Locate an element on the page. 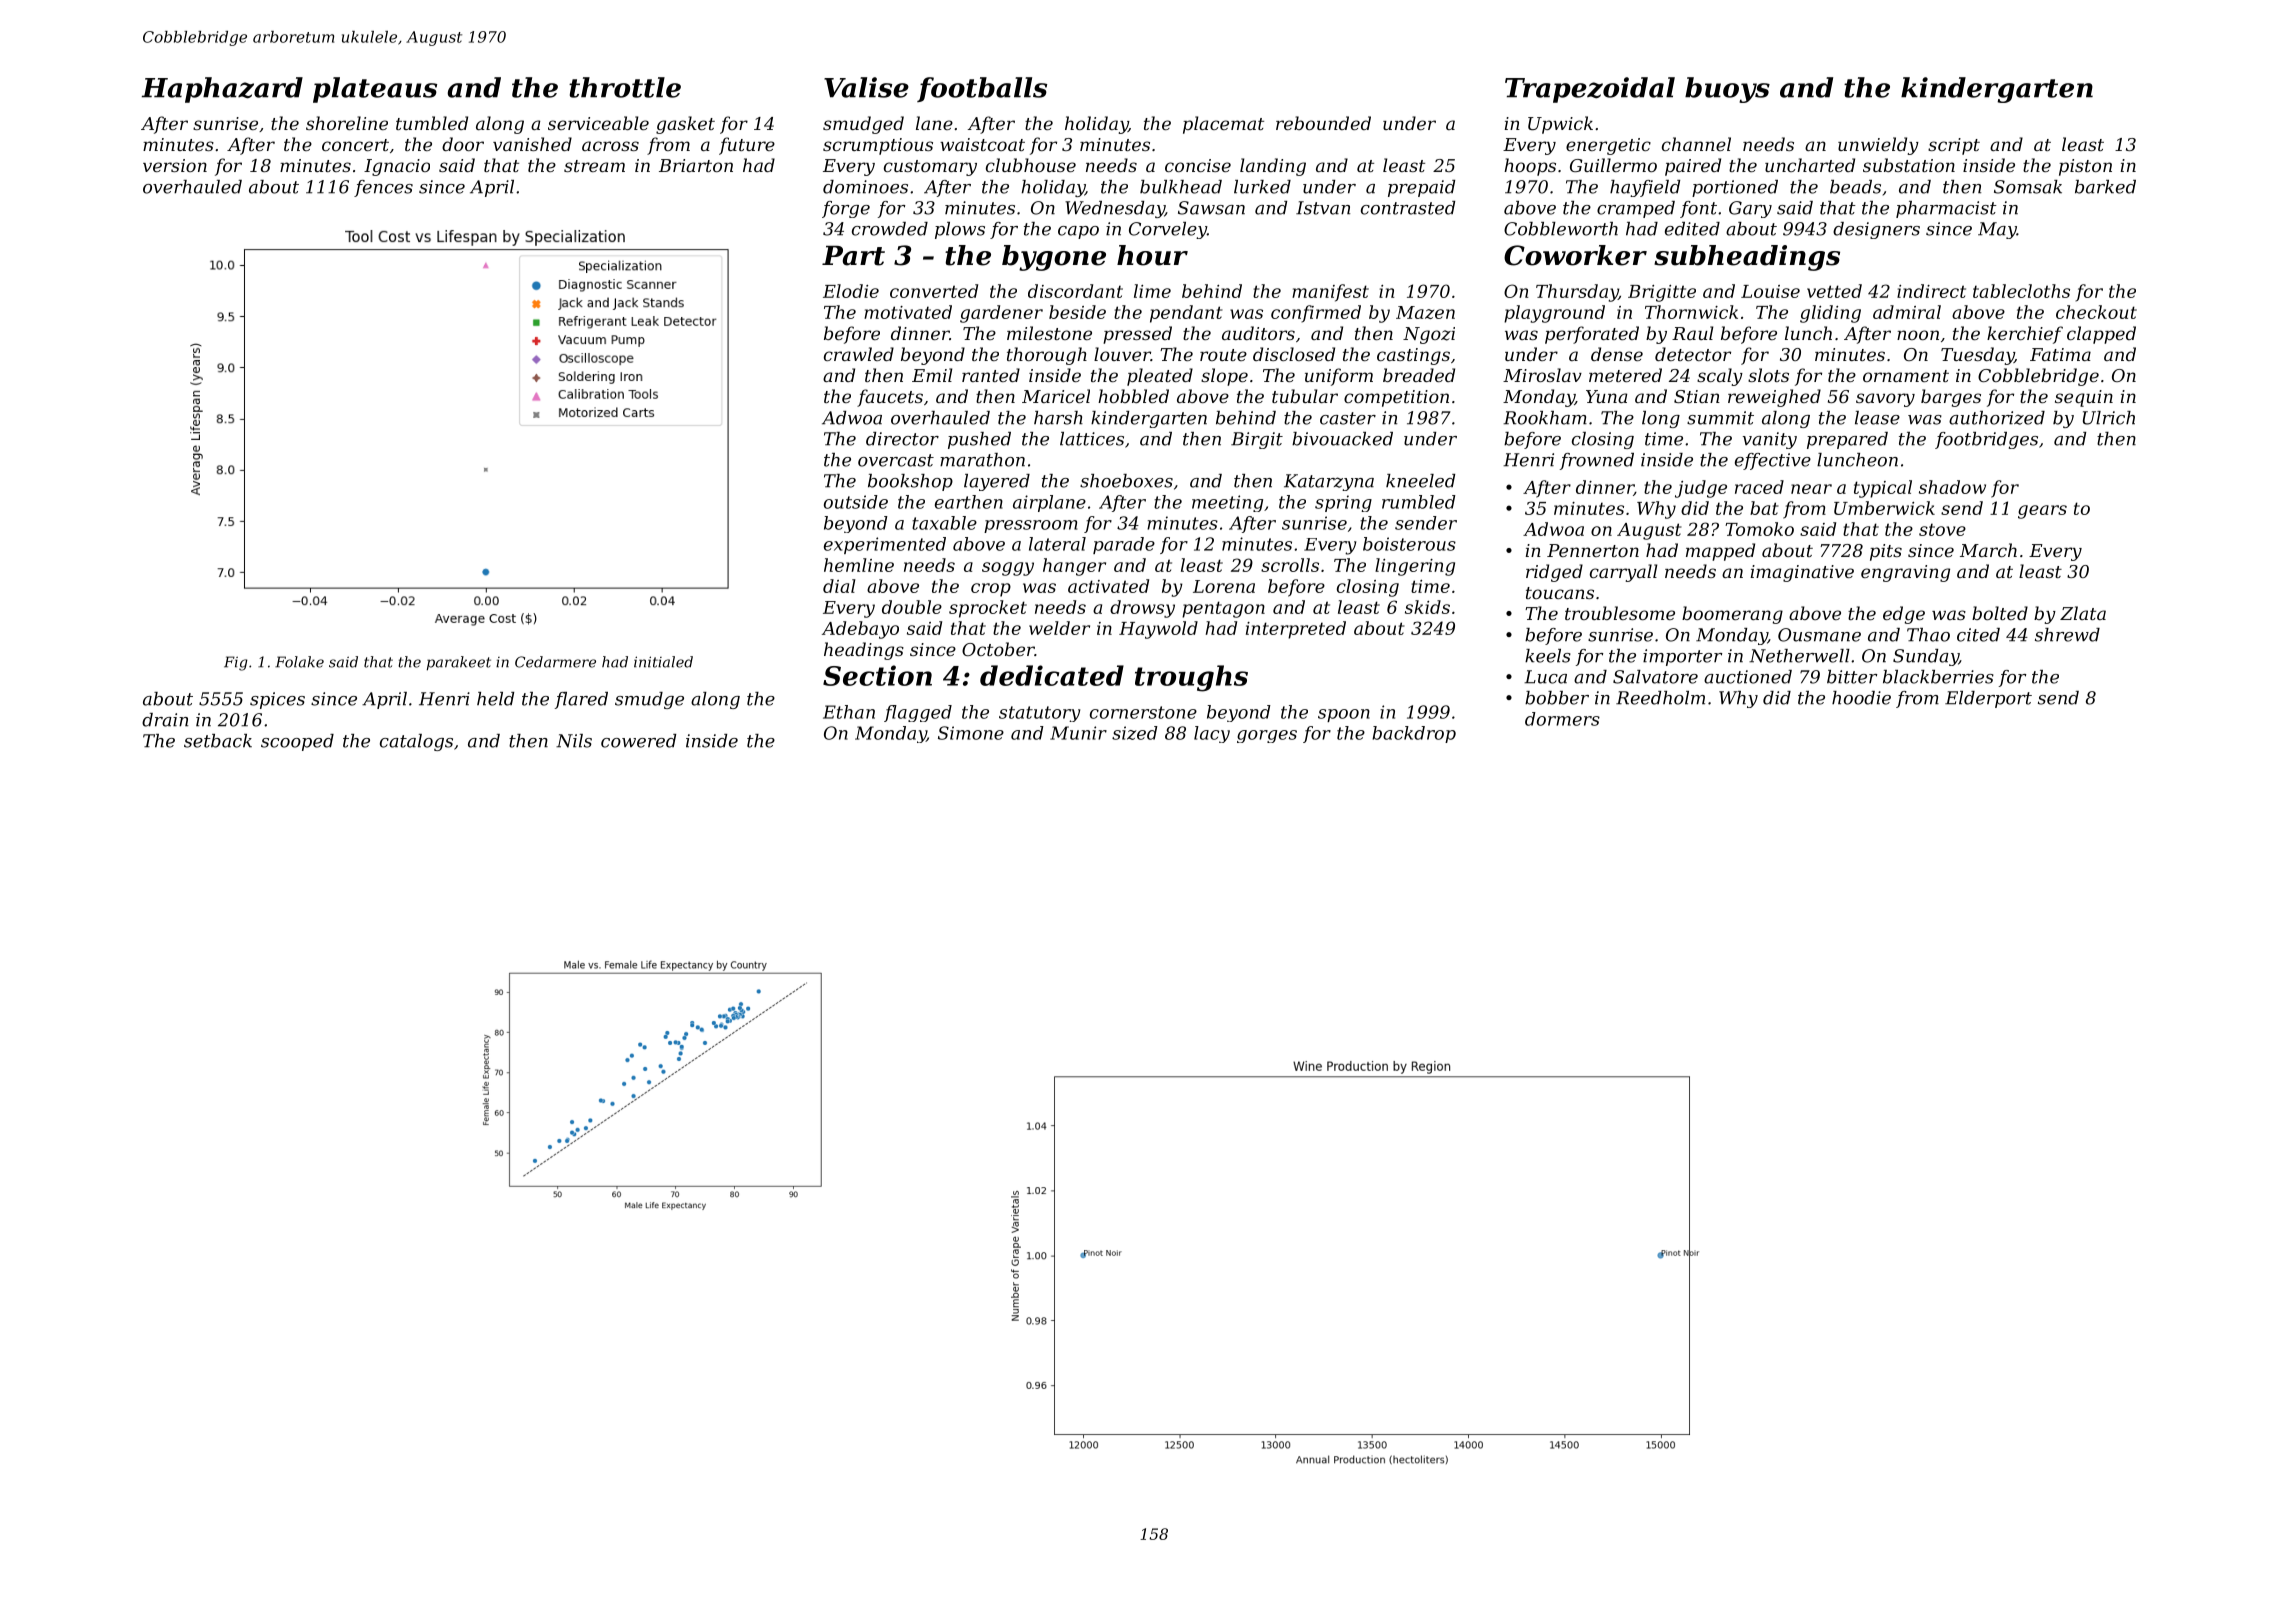  drain is located at coordinates (165, 720).
